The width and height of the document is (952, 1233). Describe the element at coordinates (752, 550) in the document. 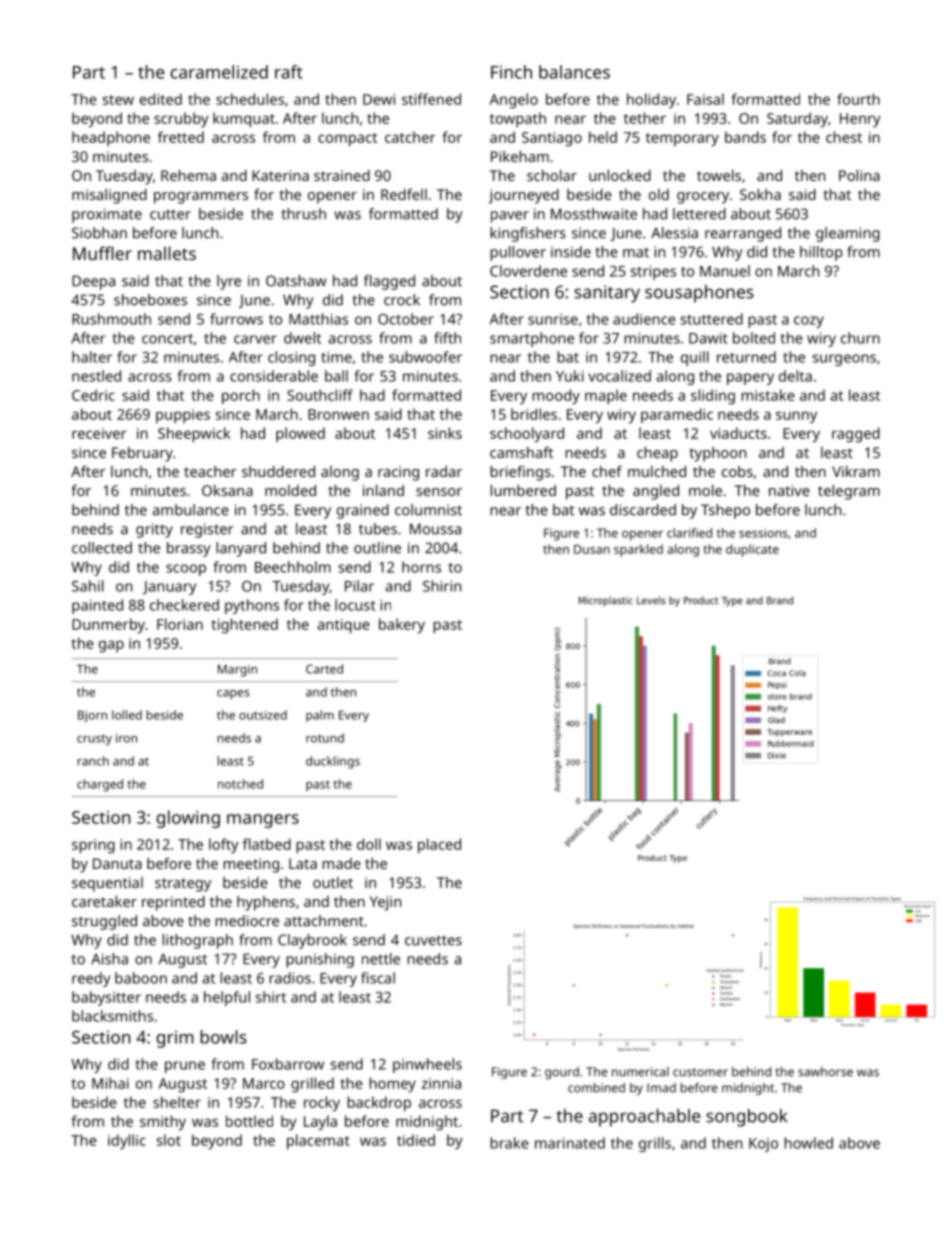

I see `duplicate` at that location.
